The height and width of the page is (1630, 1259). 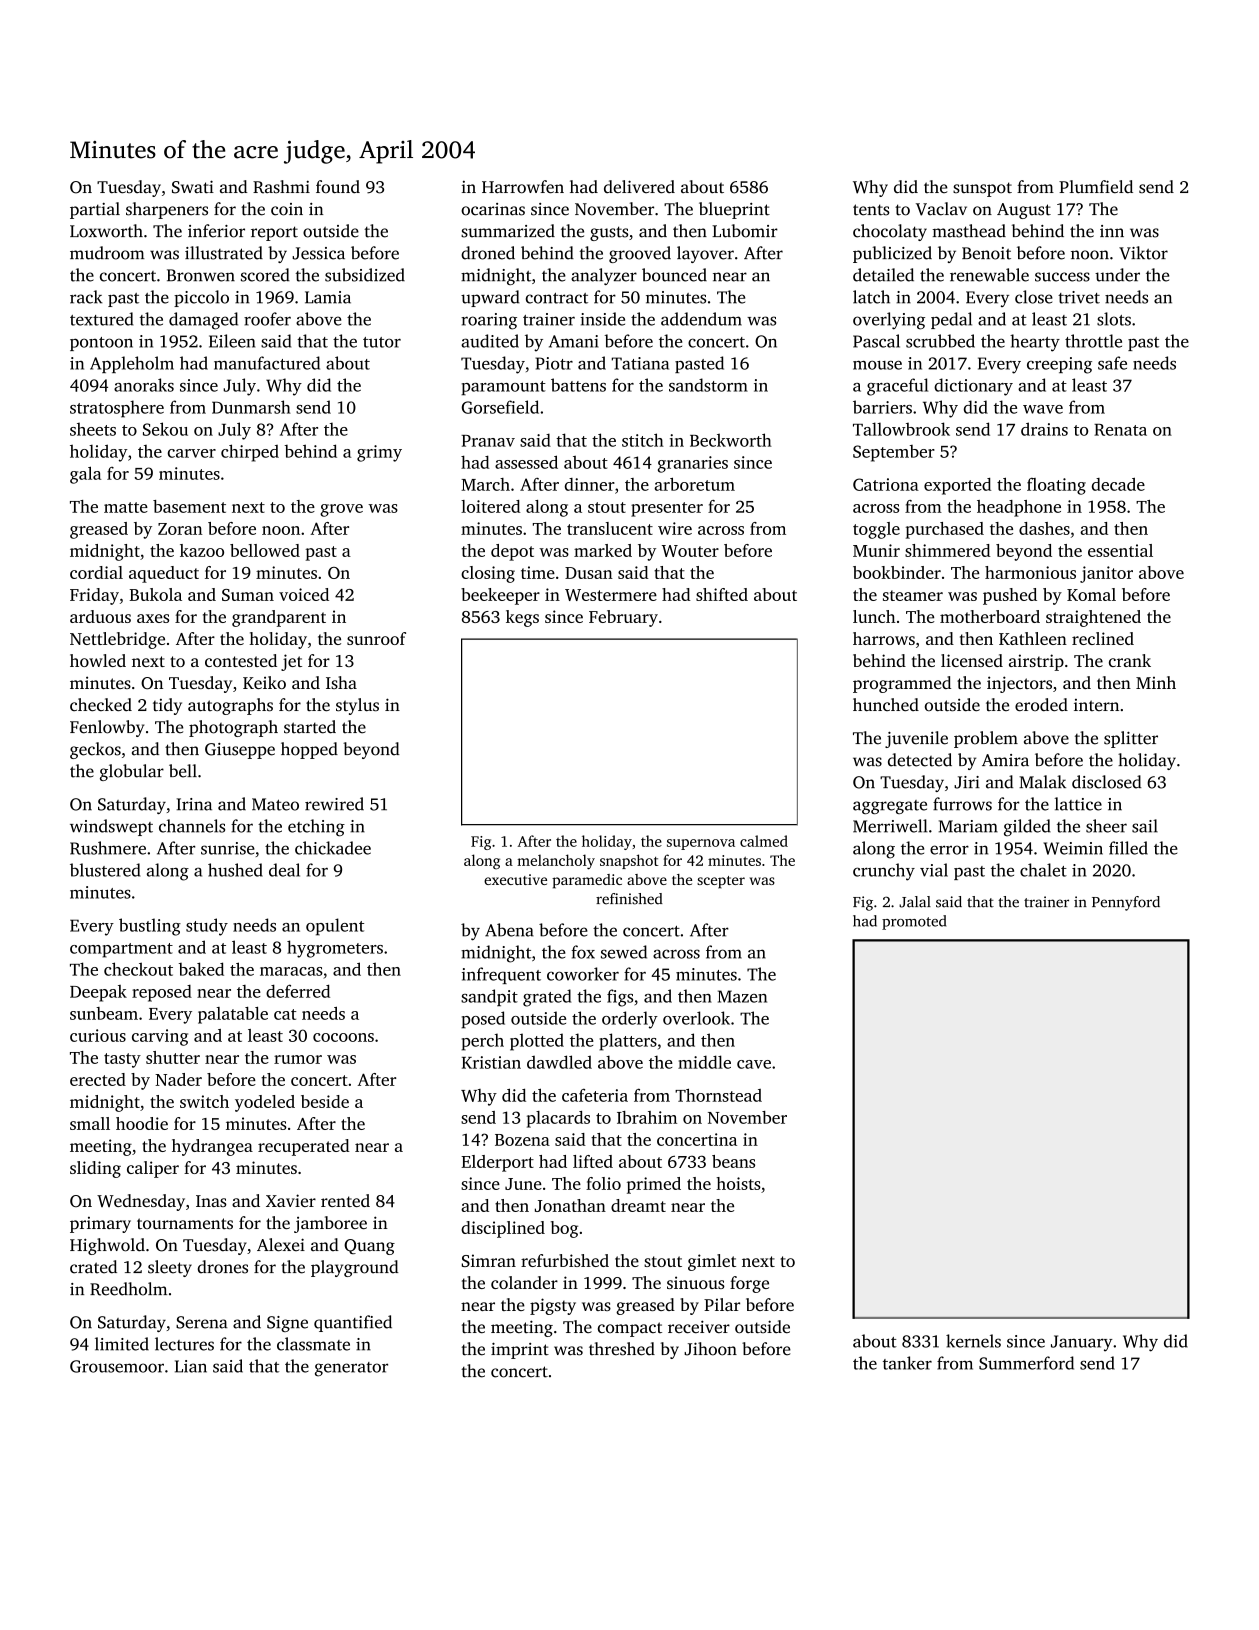 I want to click on photograph, so click(x=233, y=728).
